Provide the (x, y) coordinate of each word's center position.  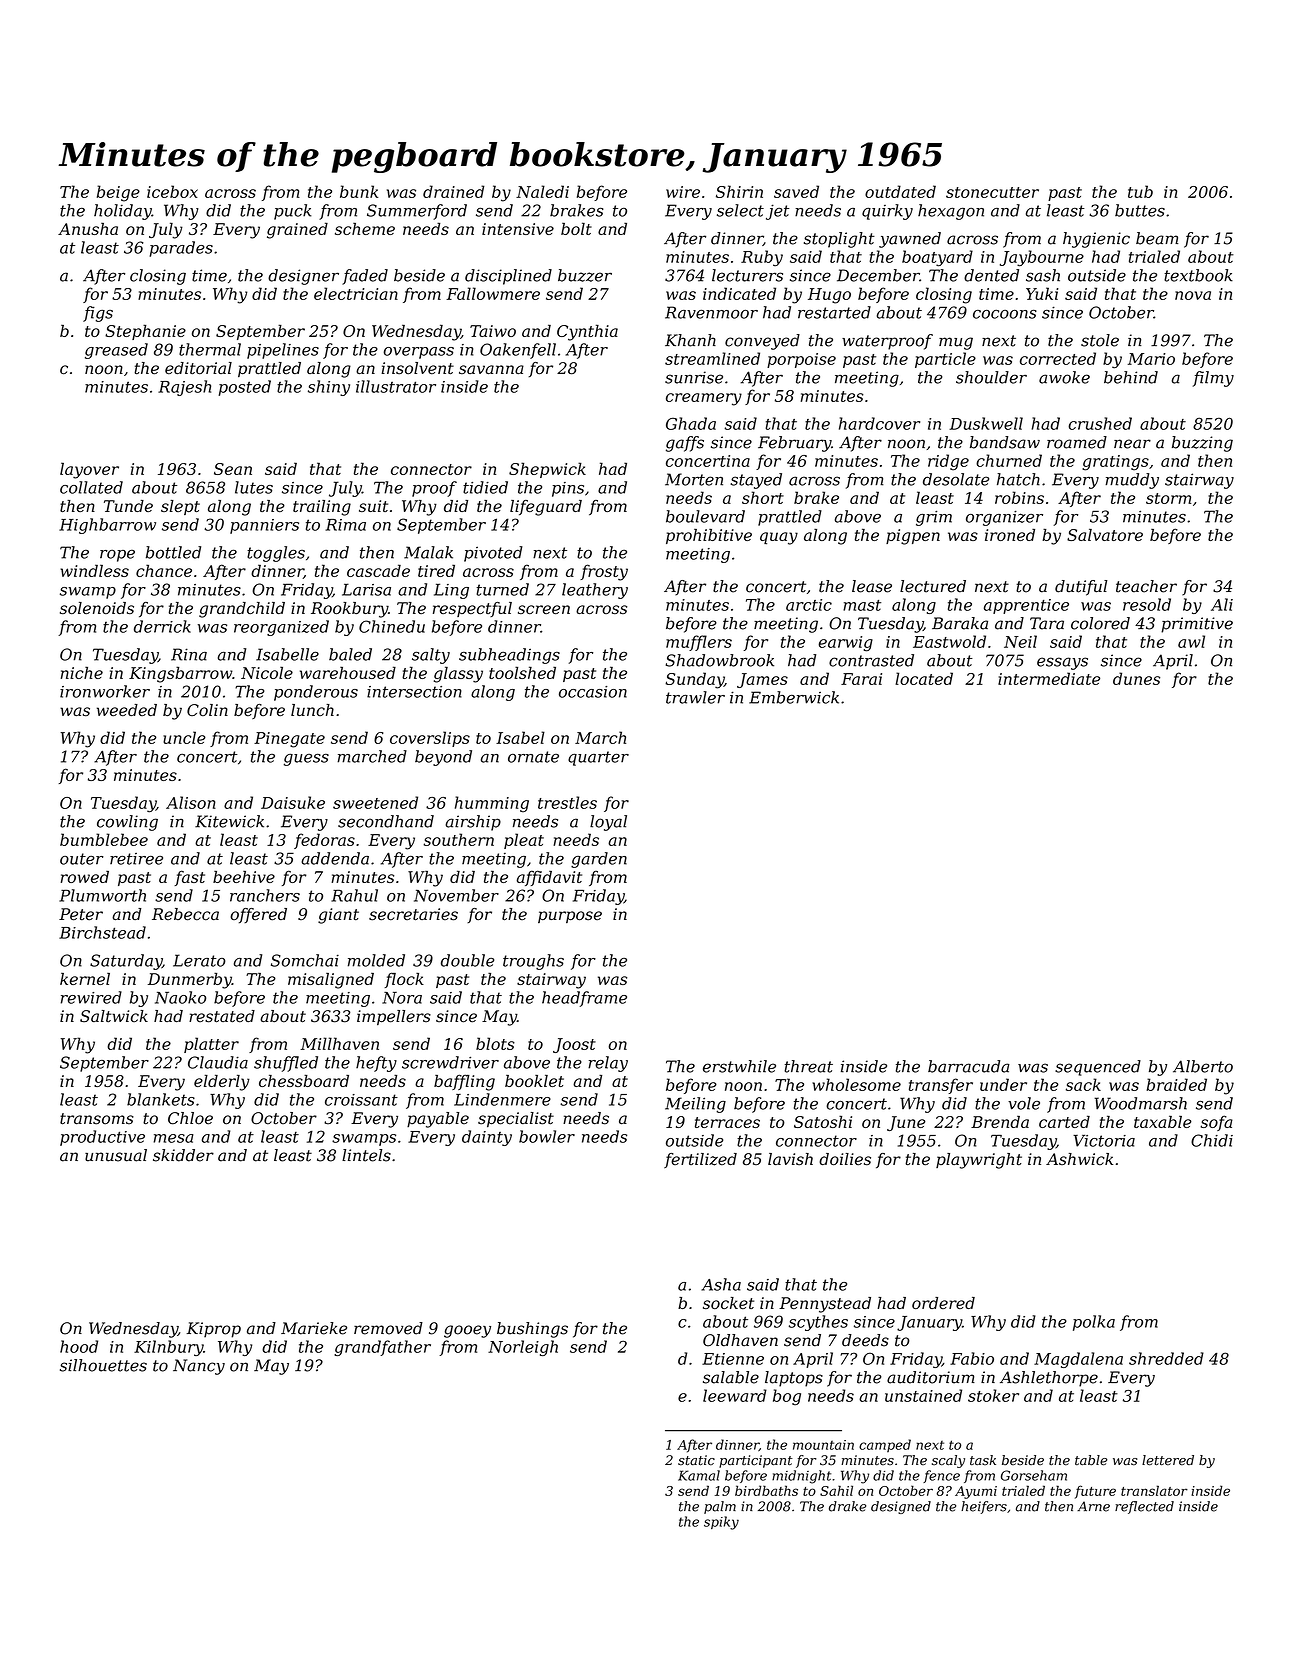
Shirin (739, 191)
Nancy (199, 1367)
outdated (900, 191)
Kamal (699, 1475)
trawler (695, 697)
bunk (359, 191)
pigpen (913, 537)
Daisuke (293, 802)
